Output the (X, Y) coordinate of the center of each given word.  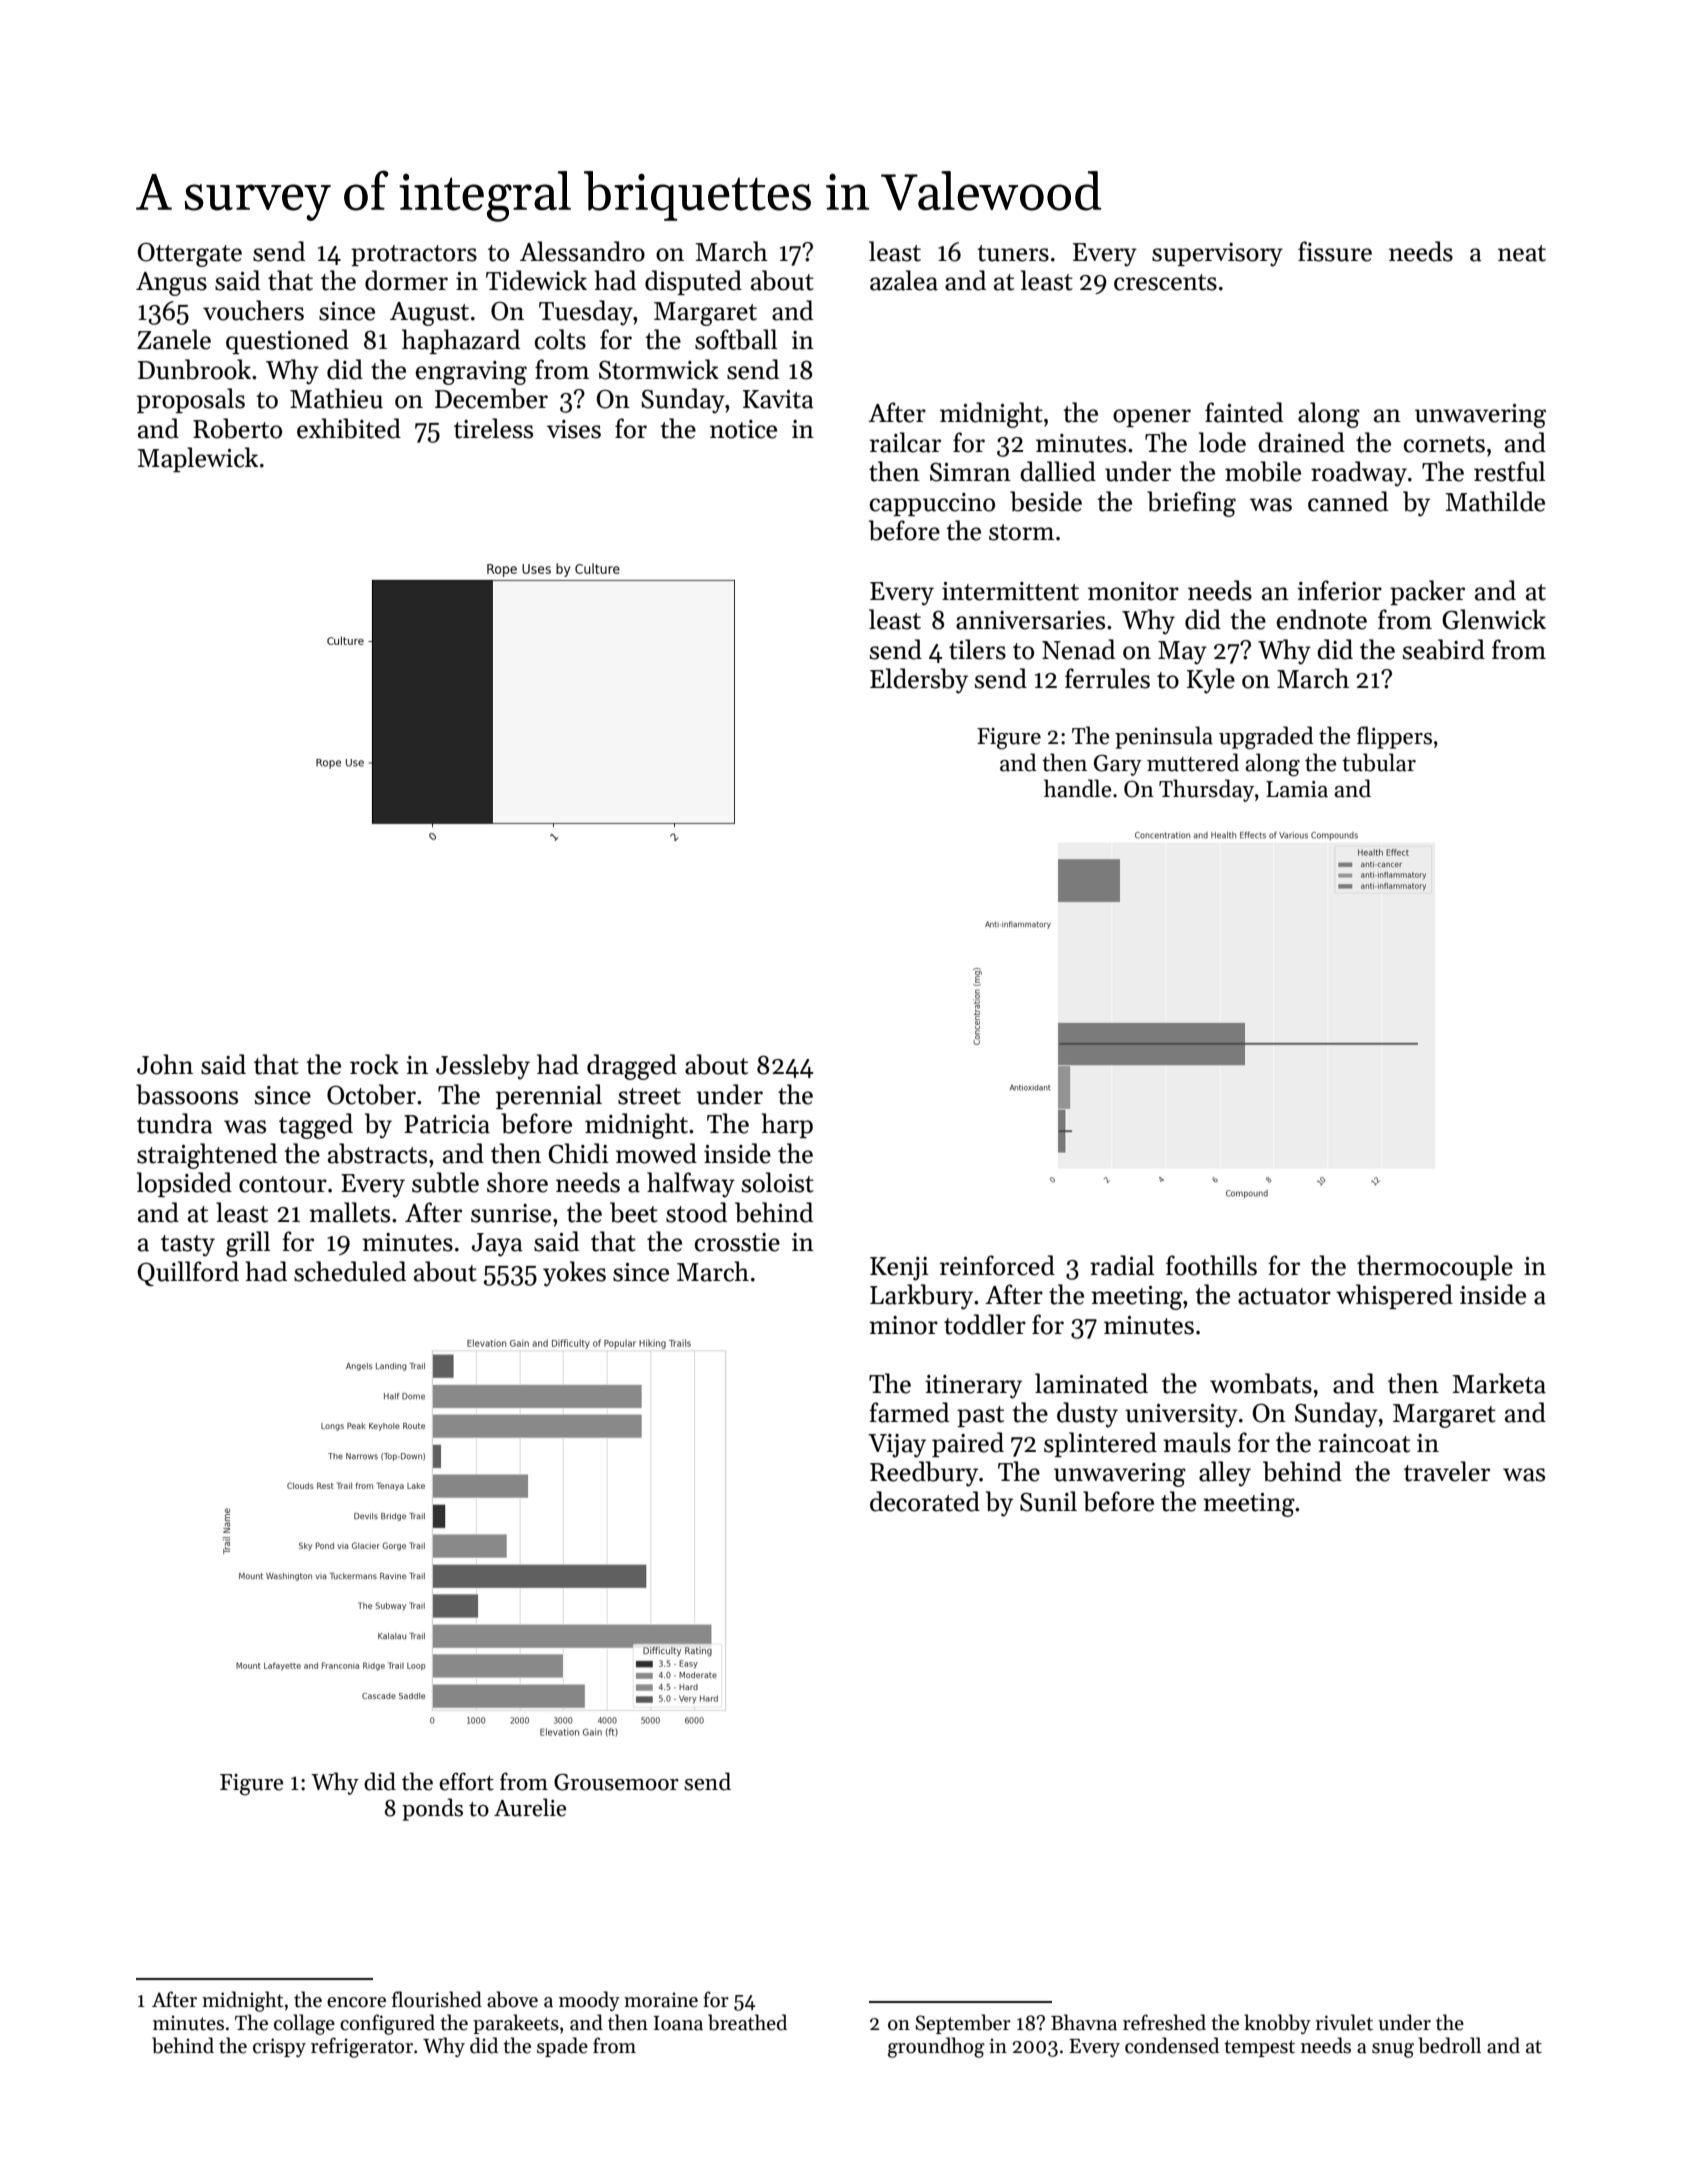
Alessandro (582, 251)
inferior (1339, 590)
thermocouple (1435, 1267)
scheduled (350, 1271)
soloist (778, 1182)
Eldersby (919, 681)
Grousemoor (616, 1782)
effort (466, 1781)
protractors (414, 255)
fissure (1335, 251)
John (165, 1064)
